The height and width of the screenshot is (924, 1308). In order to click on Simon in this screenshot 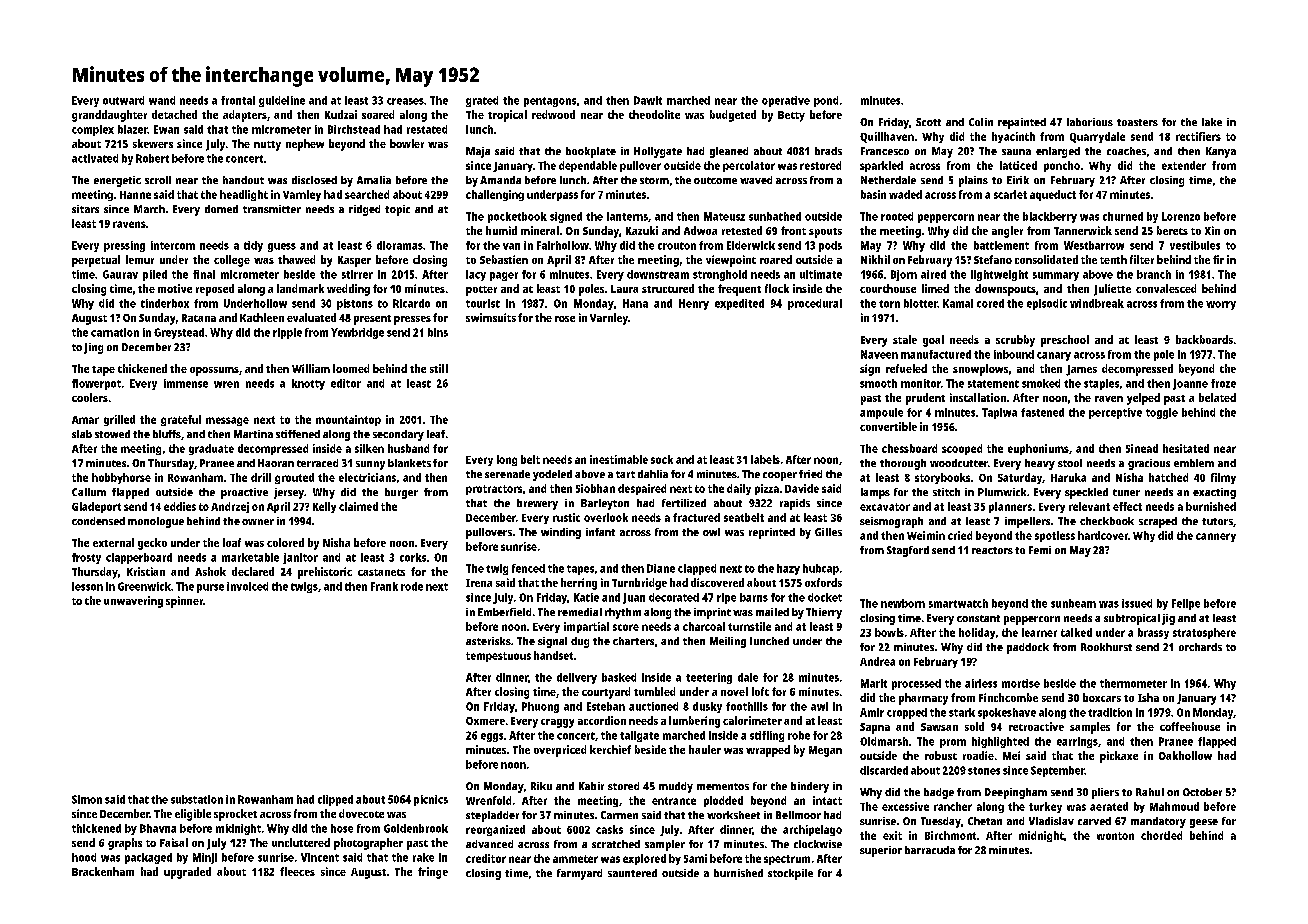, I will do `click(87, 799)`.
